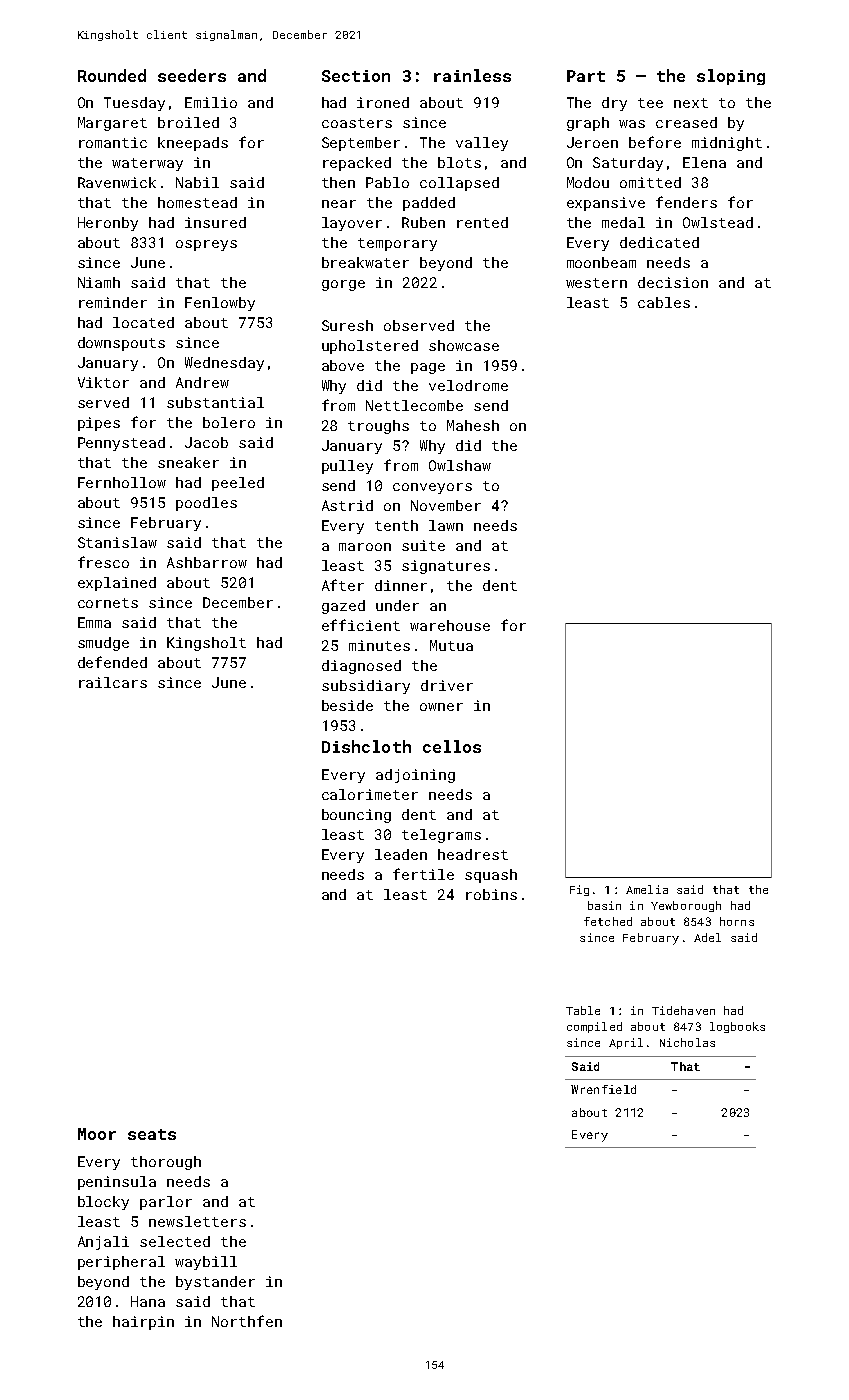  I want to click on pulley, so click(347, 467).
